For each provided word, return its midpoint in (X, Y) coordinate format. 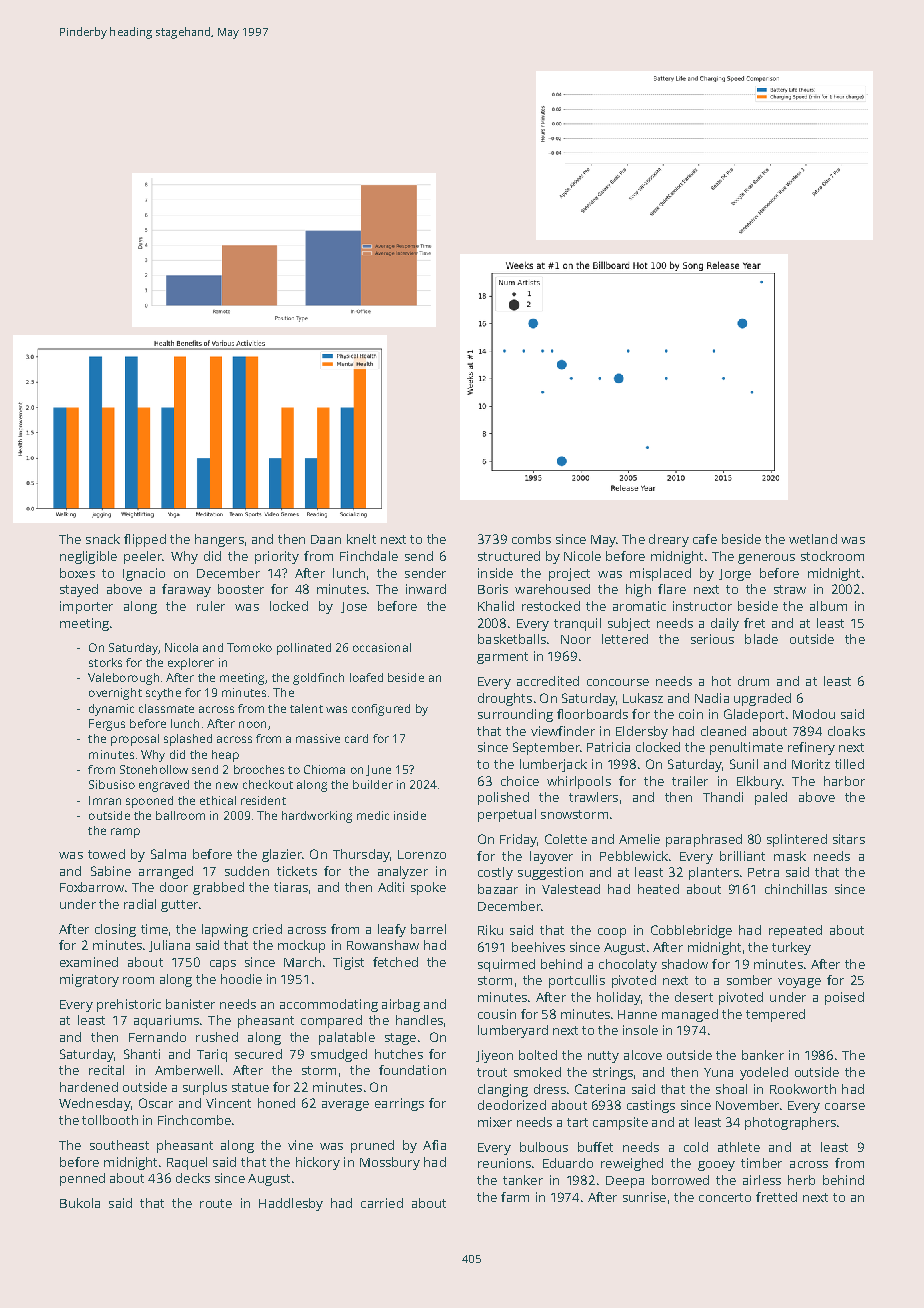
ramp (125, 833)
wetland (813, 539)
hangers (219, 540)
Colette (566, 839)
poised (844, 998)
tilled (849, 764)
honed (276, 1103)
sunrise (644, 1197)
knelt (361, 539)
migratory (89, 980)
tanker (523, 1180)
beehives (538, 947)
